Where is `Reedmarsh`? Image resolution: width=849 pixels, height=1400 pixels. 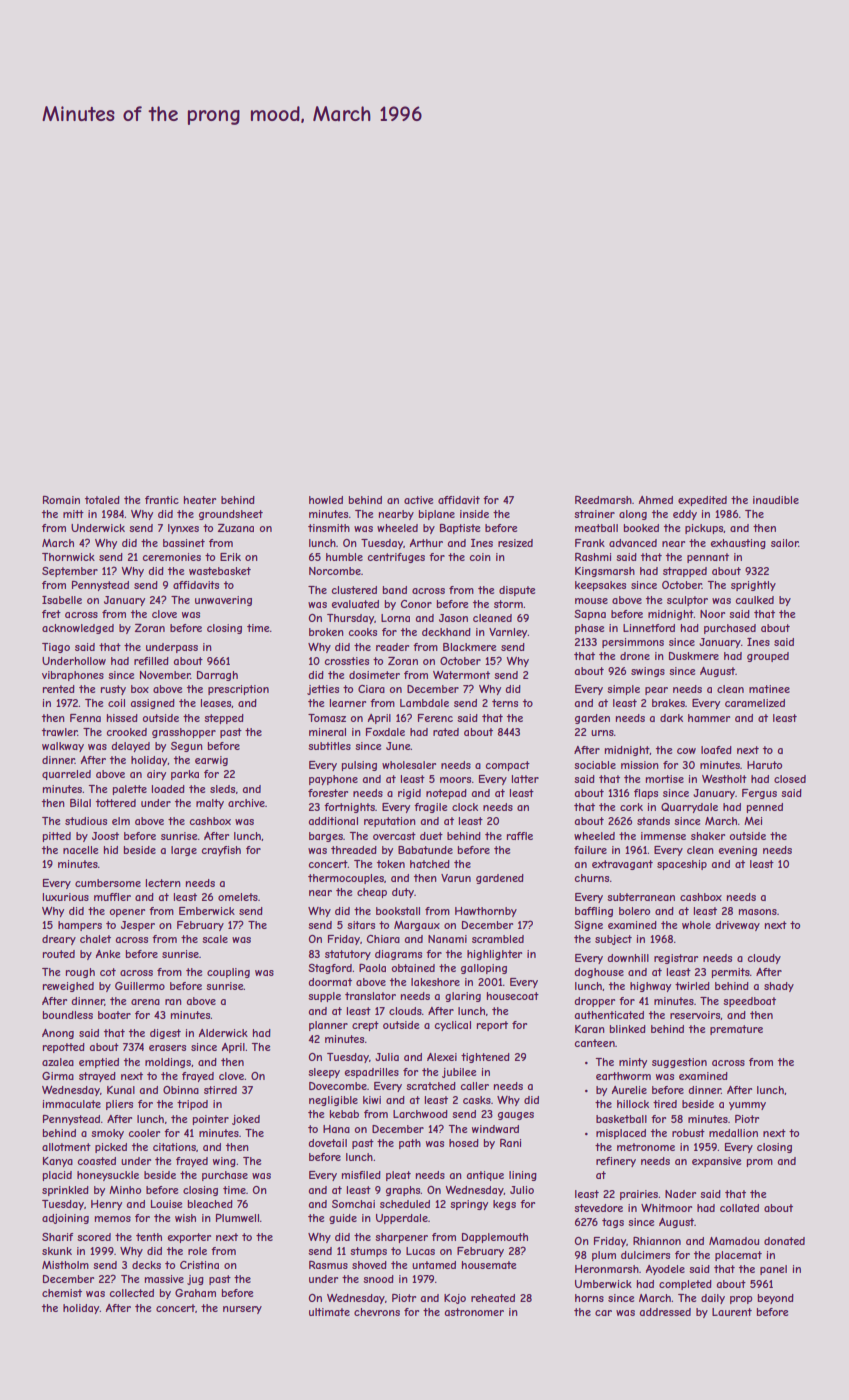 Reedmarsh is located at coordinates (603, 500).
